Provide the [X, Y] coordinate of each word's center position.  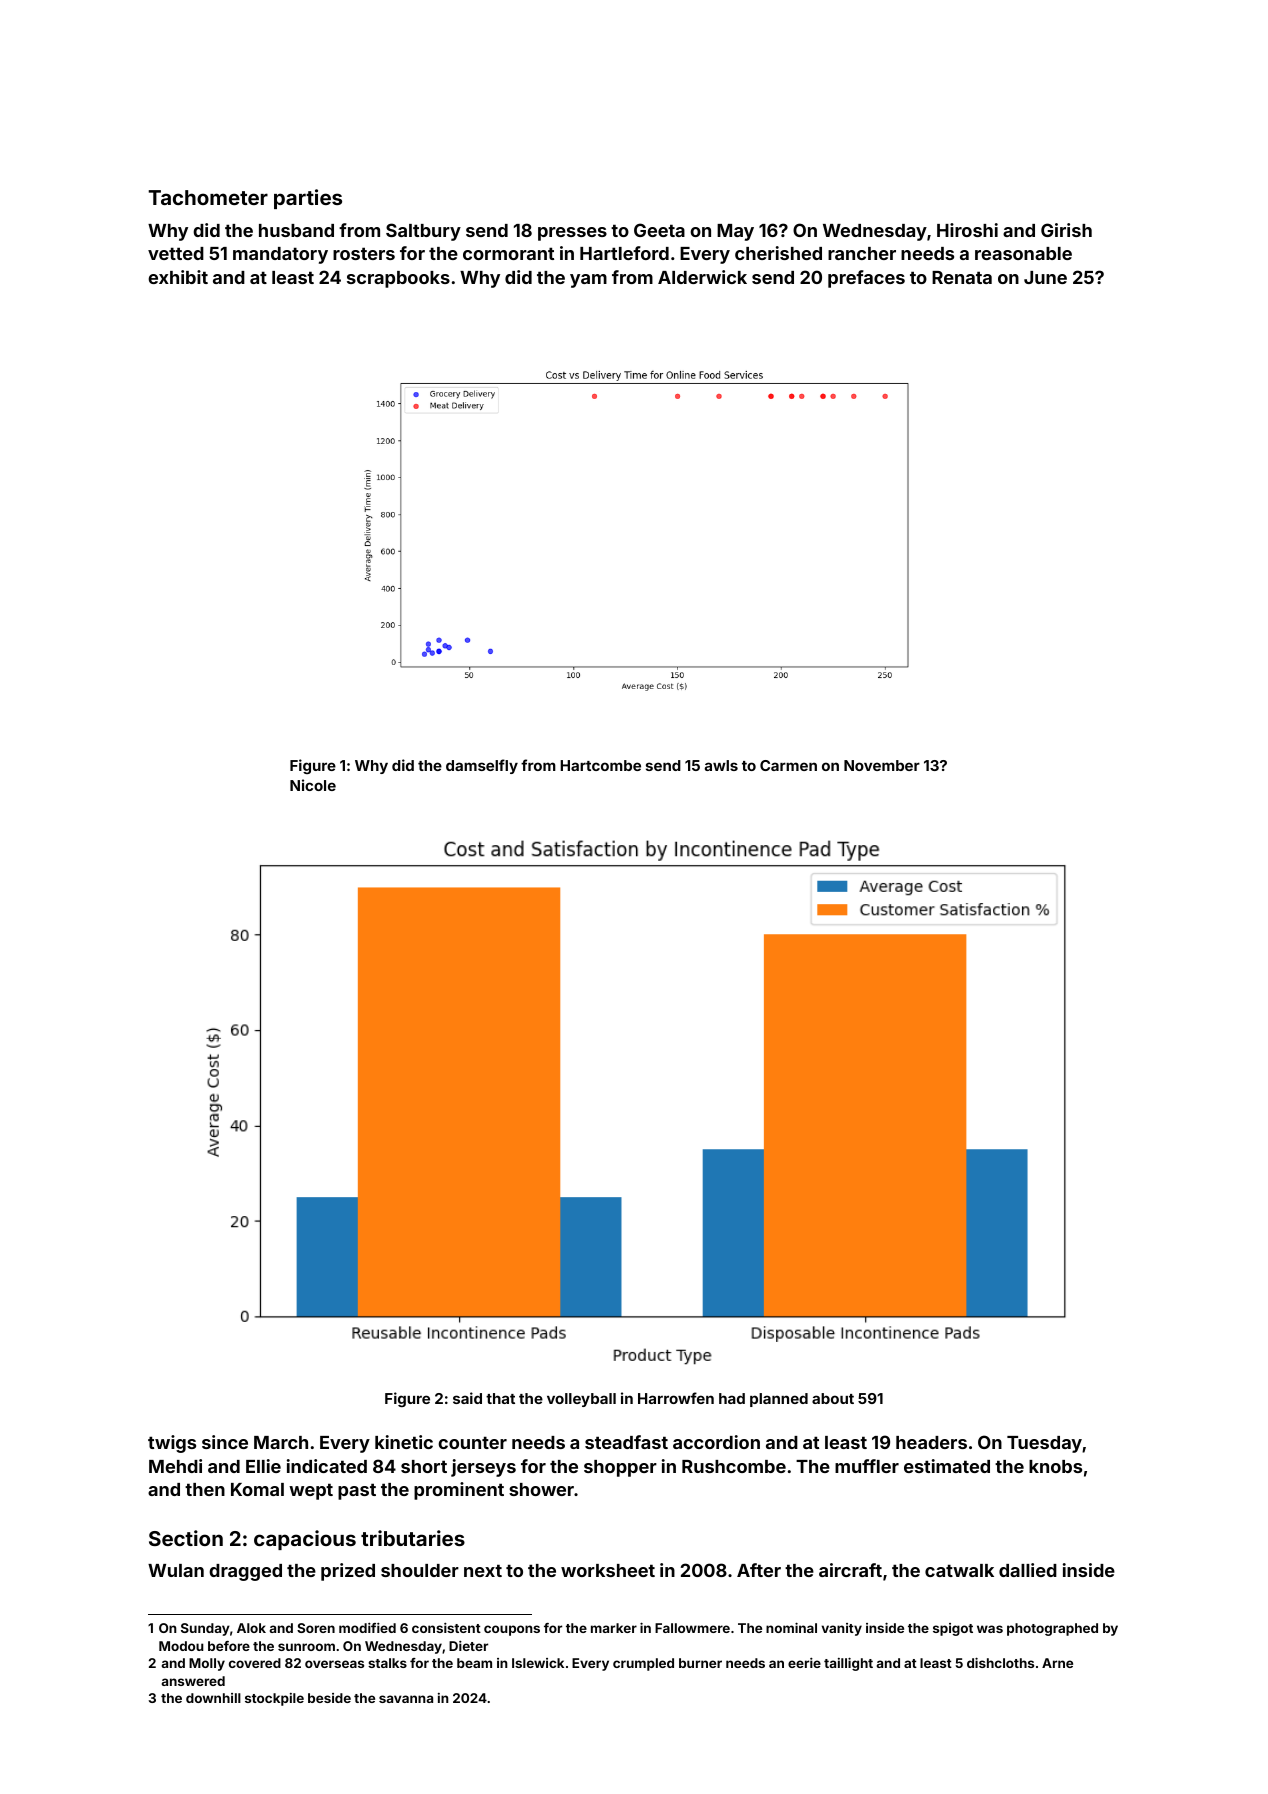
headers [931, 1442]
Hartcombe [600, 765]
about [833, 1398]
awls [721, 765]
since [225, 1442]
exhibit [178, 277]
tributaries [413, 1538]
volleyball [581, 1400]
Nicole [313, 785]
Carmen [788, 765]
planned [779, 1400]
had [732, 1398]
